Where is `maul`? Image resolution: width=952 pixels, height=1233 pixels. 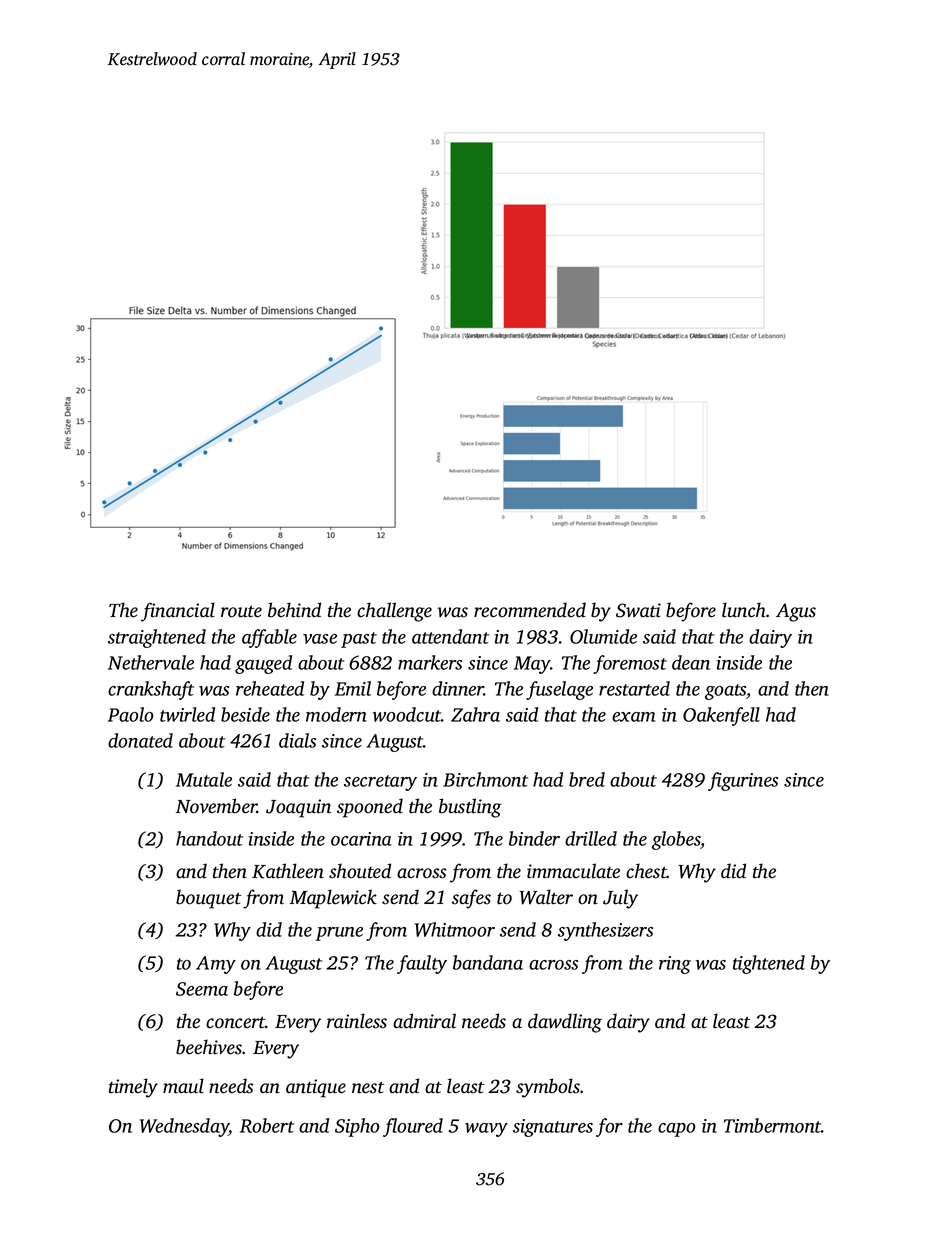 maul is located at coordinates (183, 1086).
